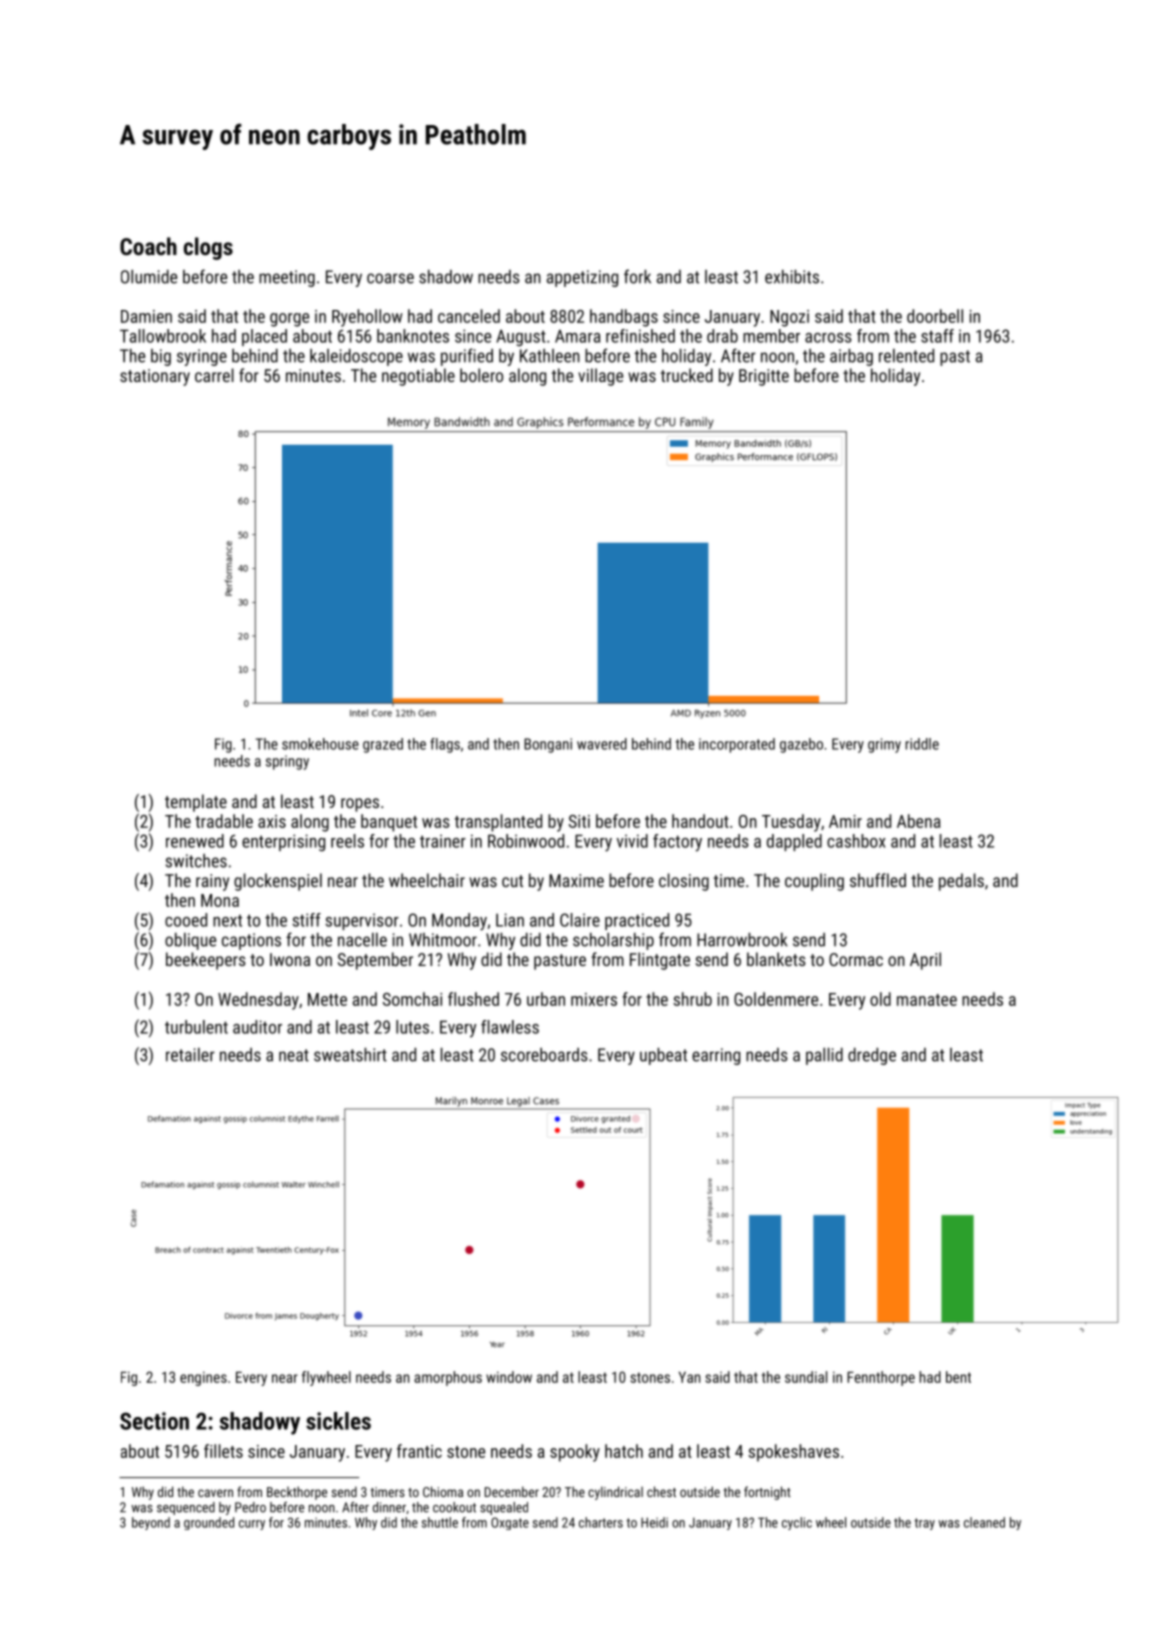  What do you see at coordinates (935, 316) in the screenshot?
I see `doorbell` at bounding box center [935, 316].
